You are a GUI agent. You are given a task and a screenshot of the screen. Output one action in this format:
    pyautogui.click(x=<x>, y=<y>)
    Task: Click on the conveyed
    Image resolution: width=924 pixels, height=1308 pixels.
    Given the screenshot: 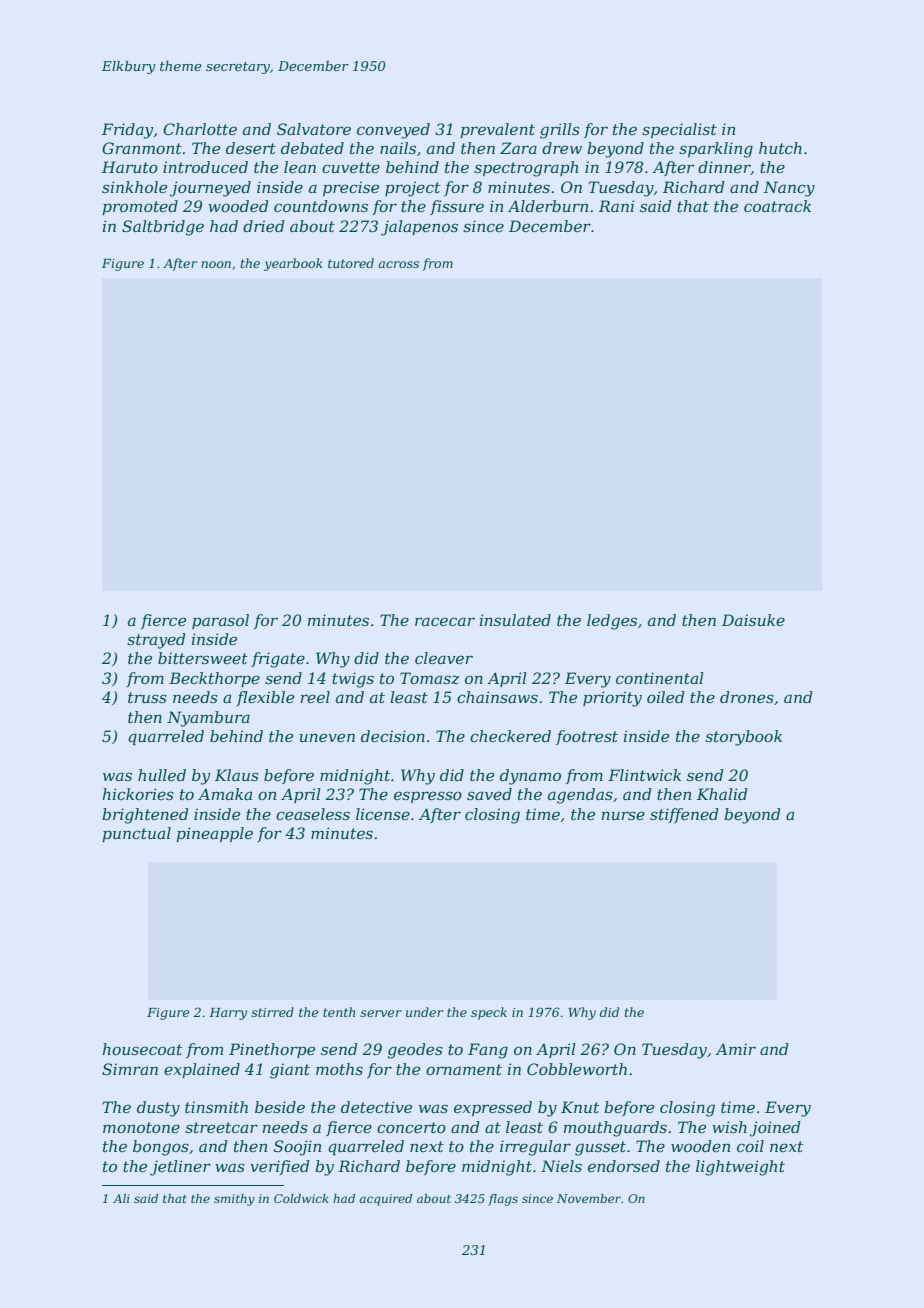 What is the action you would take?
    pyautogui.click(x=393, y=131)
